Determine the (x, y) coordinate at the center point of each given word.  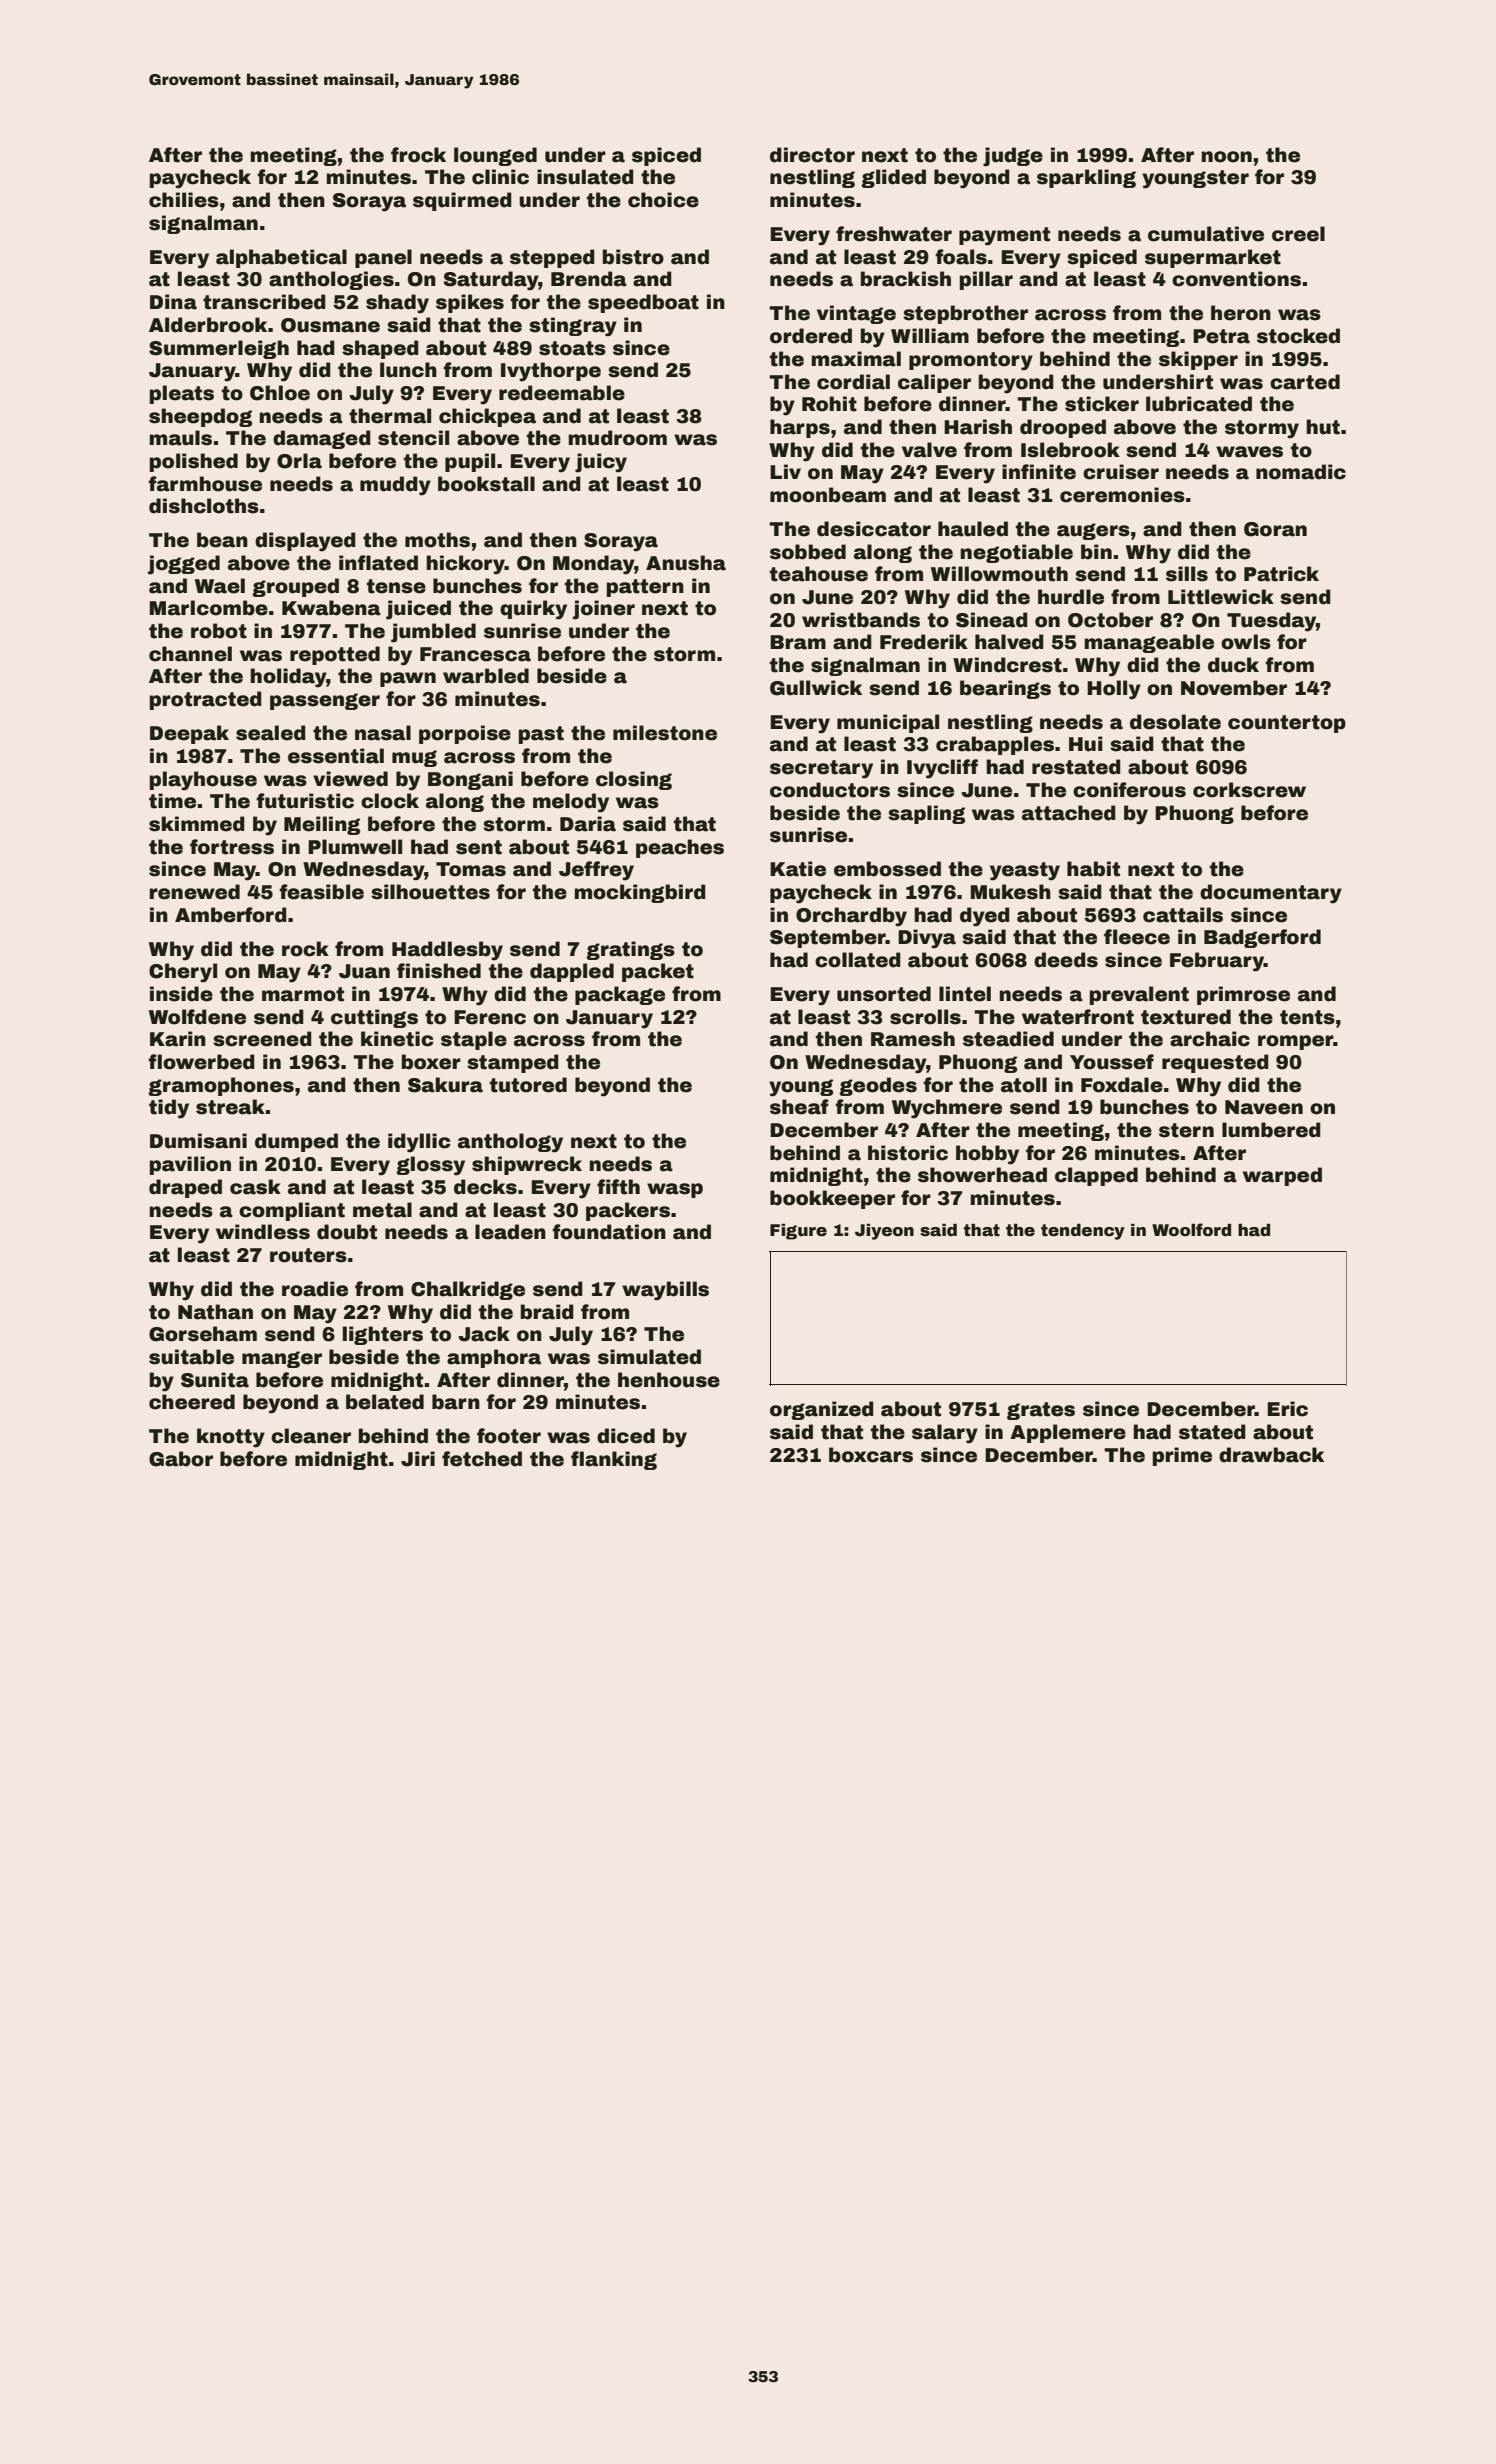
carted (1305, 382)
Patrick (1281, 574)
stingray (573, 327)
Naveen (1264, 1107)
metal (382, 1210)
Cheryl (183, 973)
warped (1282, 1176)
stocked (1298, 336)
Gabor (181, 1459)
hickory (465, 565)
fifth (618, 1187)
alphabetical (281, 258)
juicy (601, 463)
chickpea (487, 417)
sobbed (808, 552)
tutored (528, 1085)
